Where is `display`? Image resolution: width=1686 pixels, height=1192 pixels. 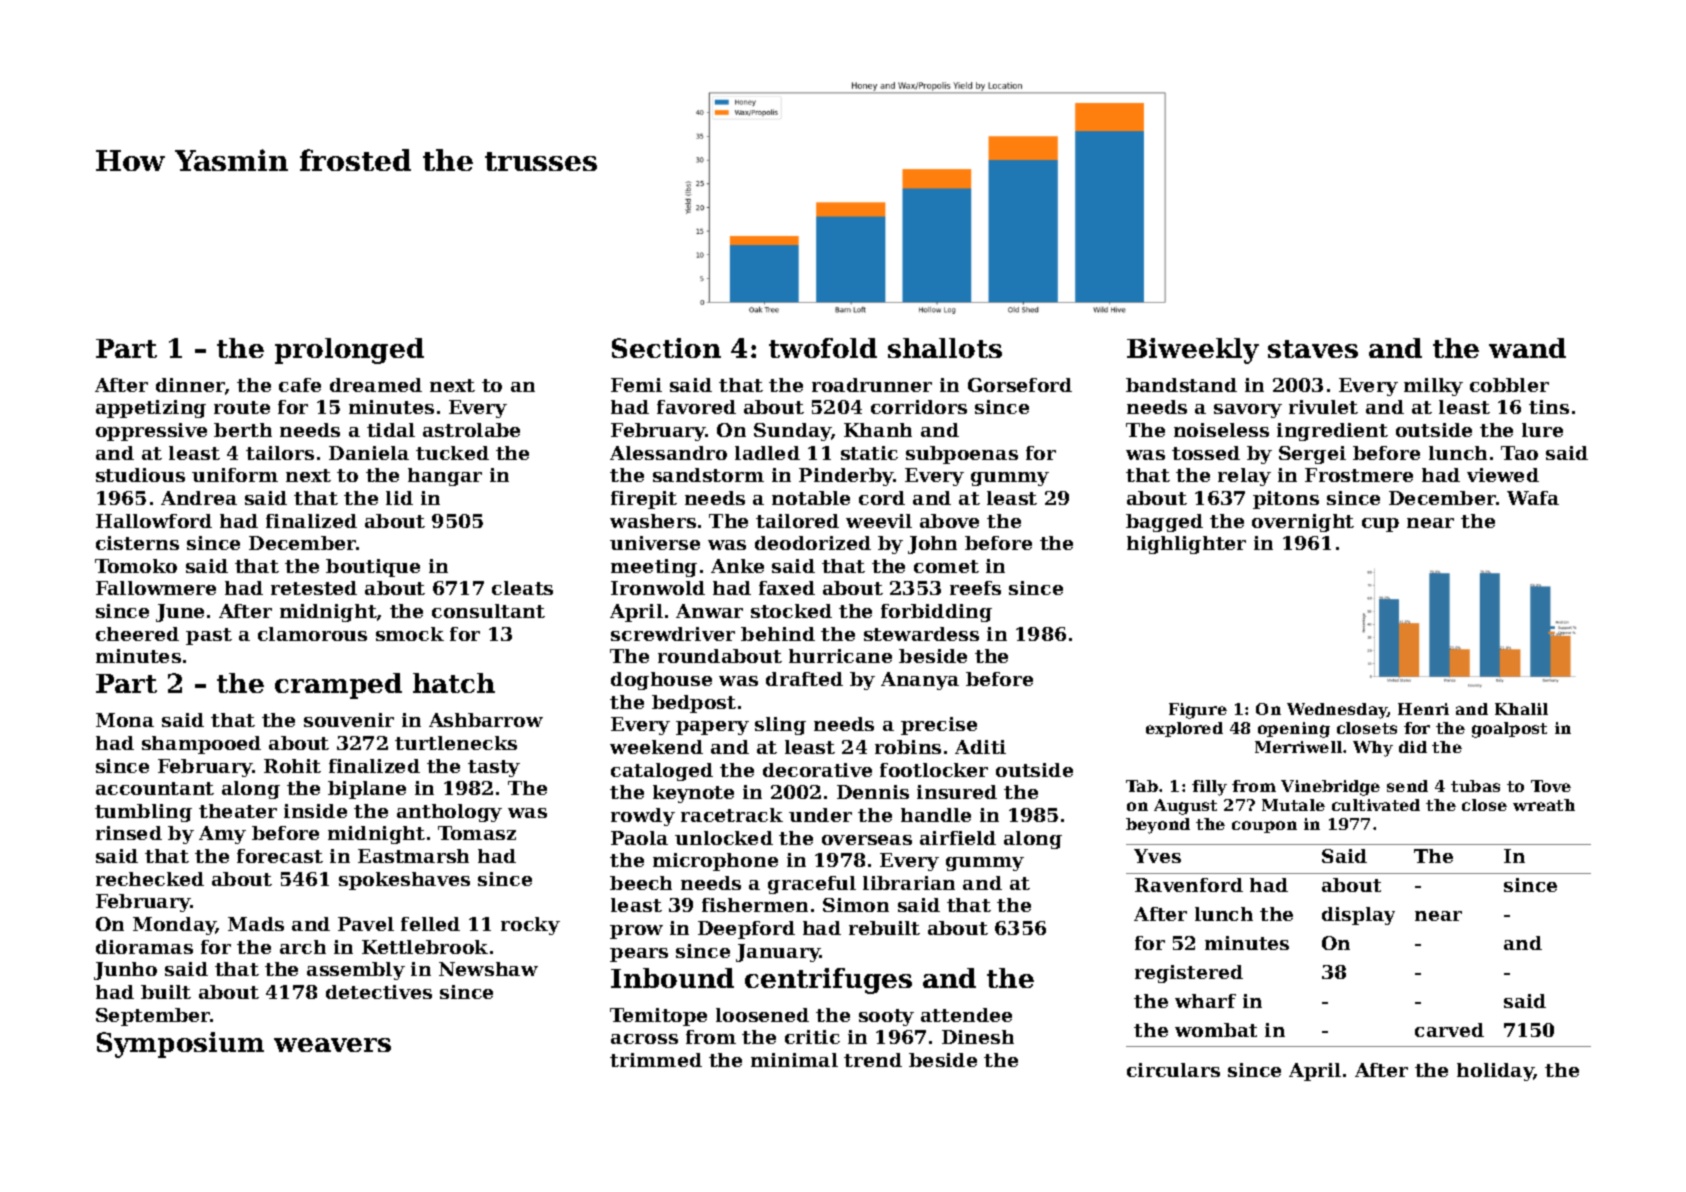
display is located at coordinates (1358, 916).
